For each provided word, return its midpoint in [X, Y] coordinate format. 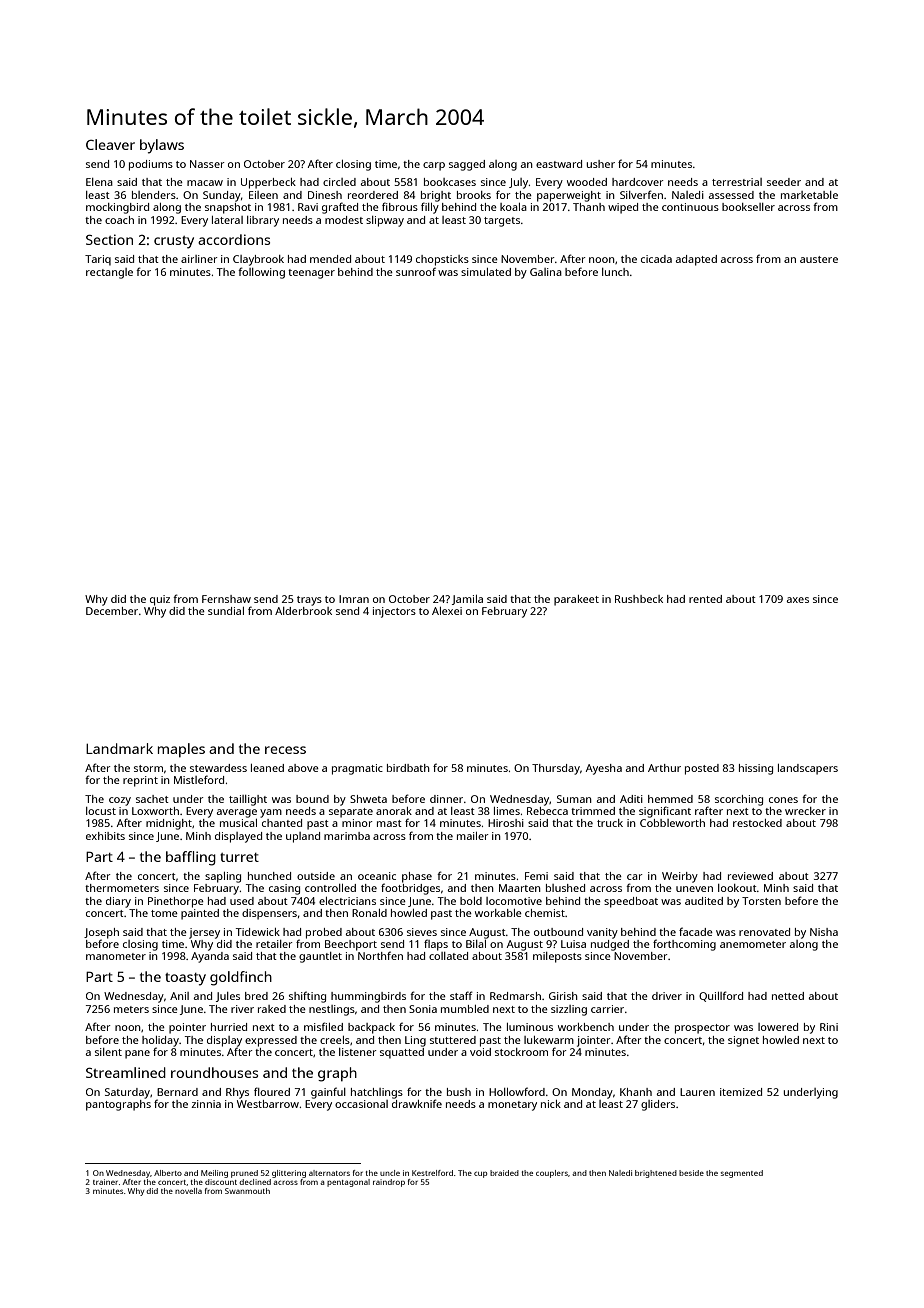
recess [285, 750]
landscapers [808, 769]
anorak [394, 811]
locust [101, 811]
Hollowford [517, 1091]
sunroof [416, 271]
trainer [105, 1182]
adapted [696, 260]
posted [702, 769]
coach [119, 220]
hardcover [638, 182]
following [261, 273]
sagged [467, 165]
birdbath [408, 768]
